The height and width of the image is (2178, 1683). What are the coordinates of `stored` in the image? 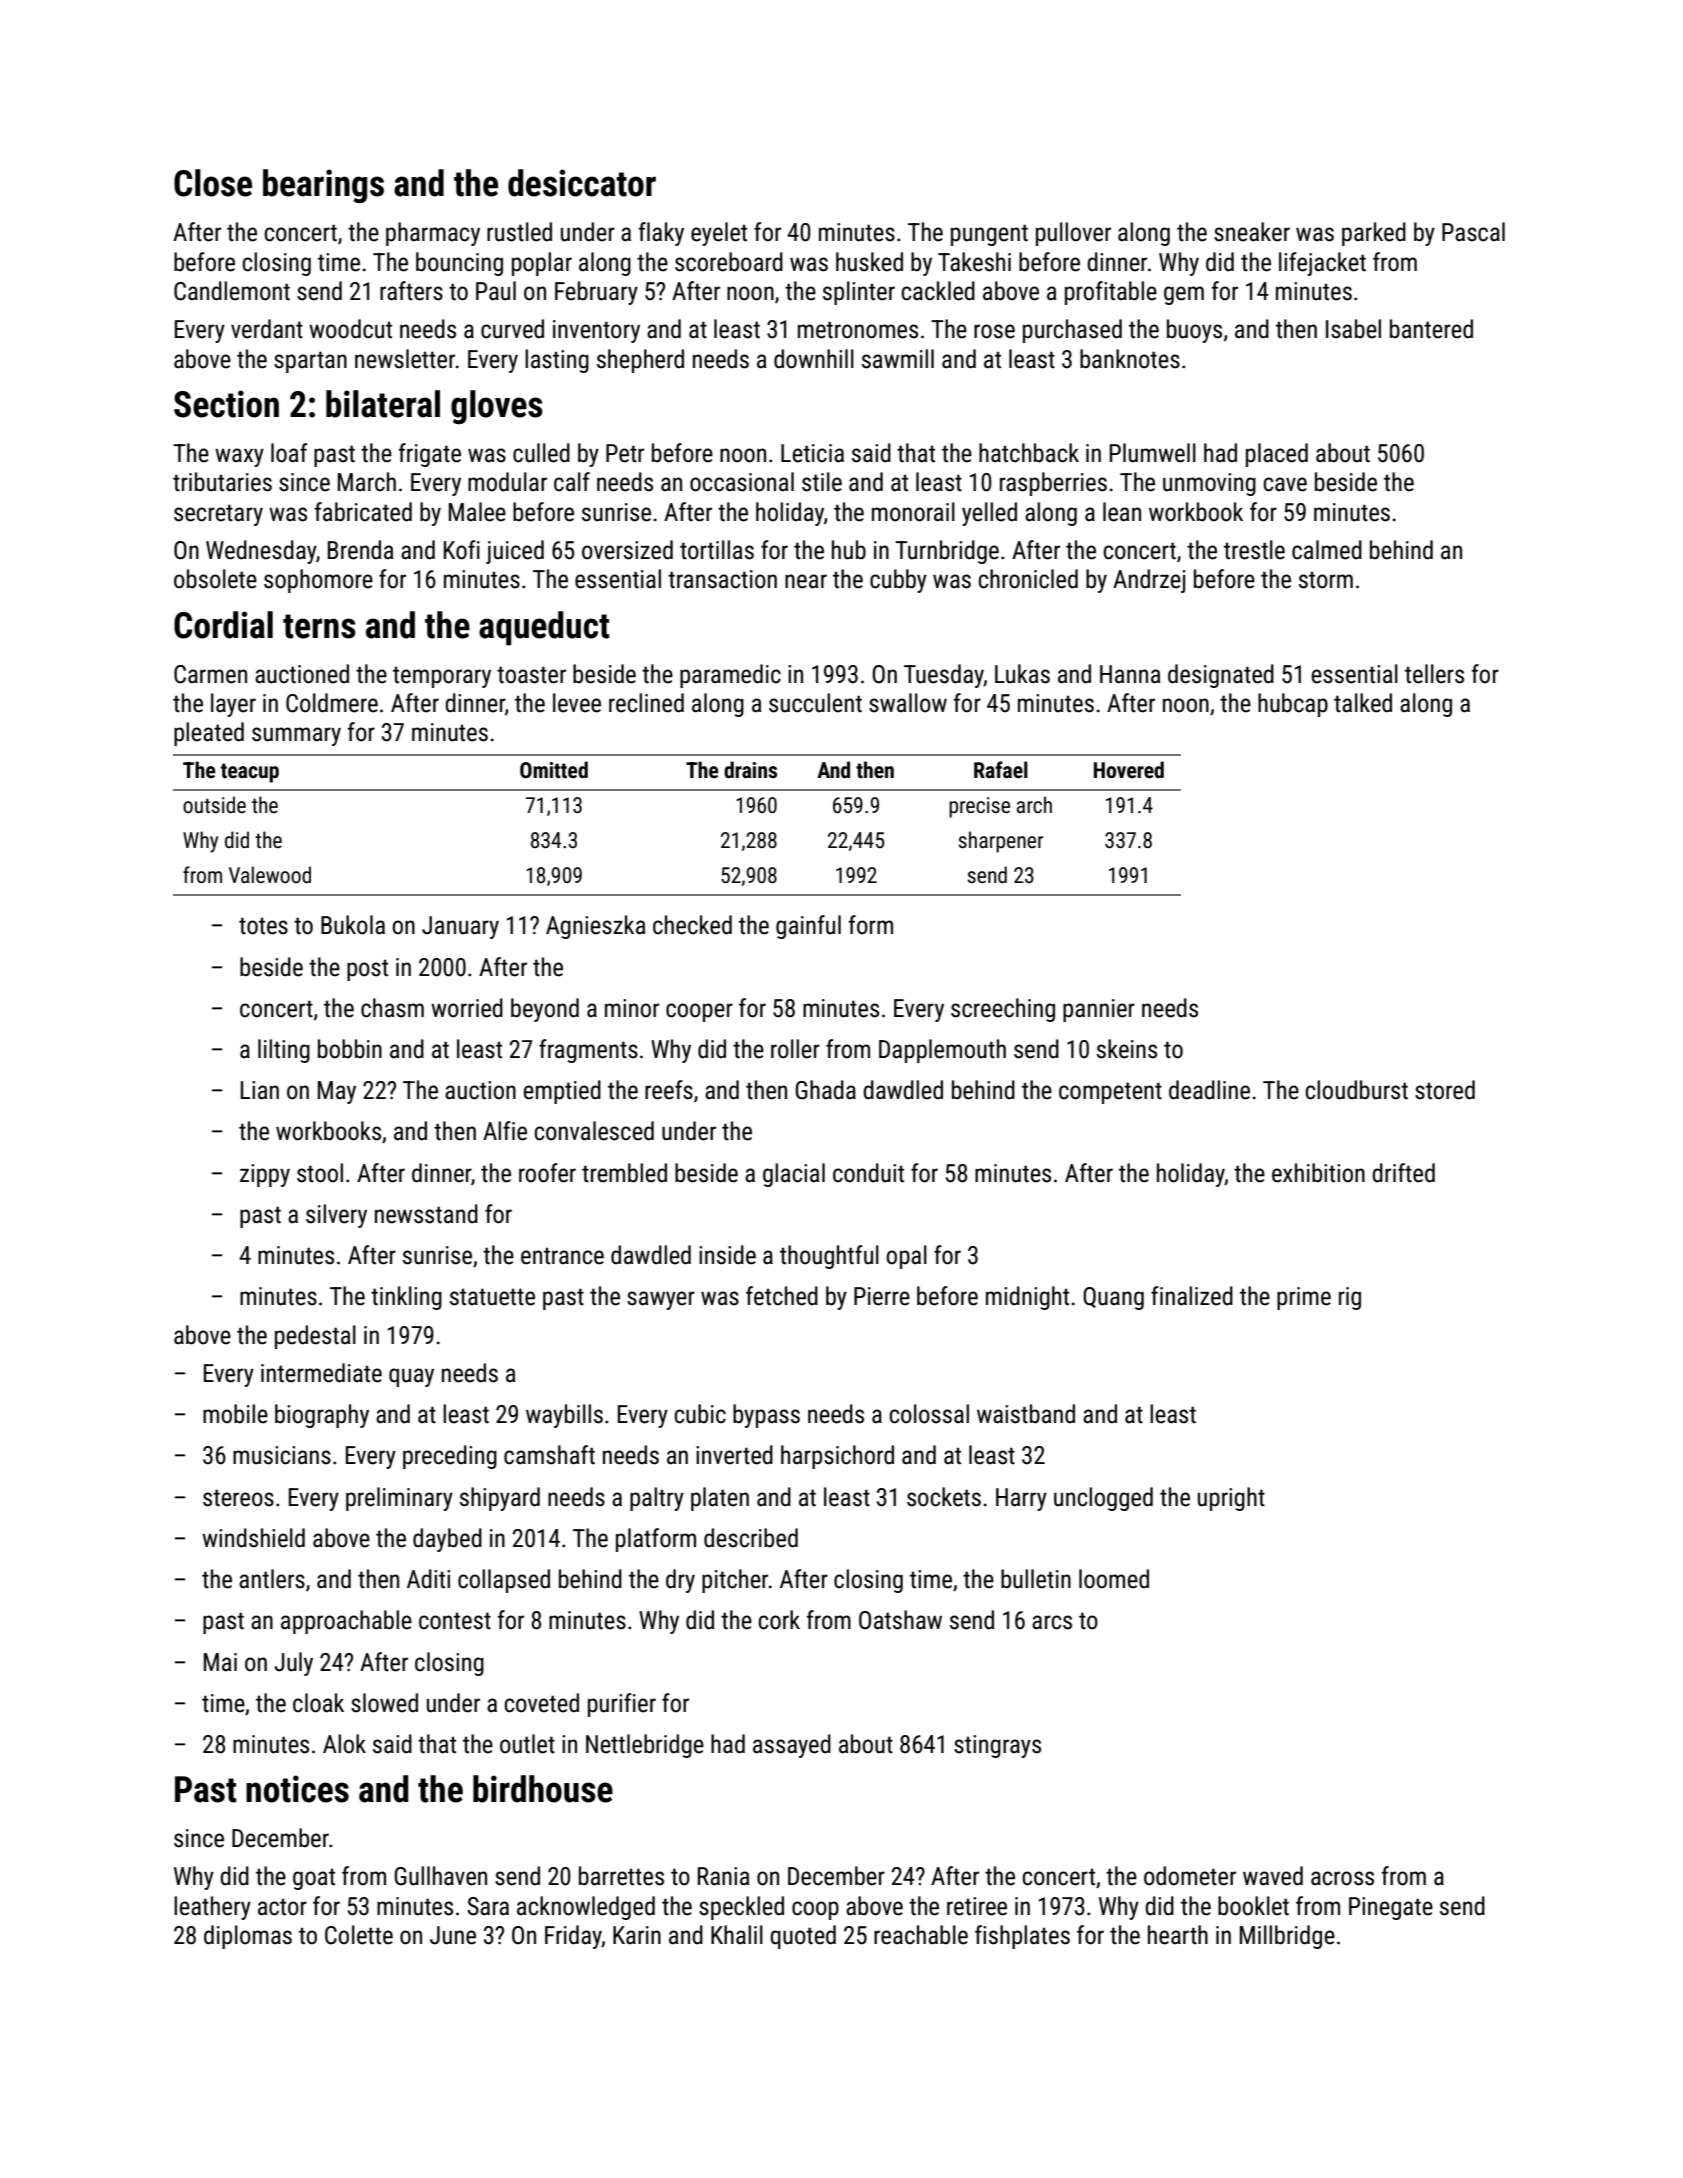 It's located at (1445, 1090).
